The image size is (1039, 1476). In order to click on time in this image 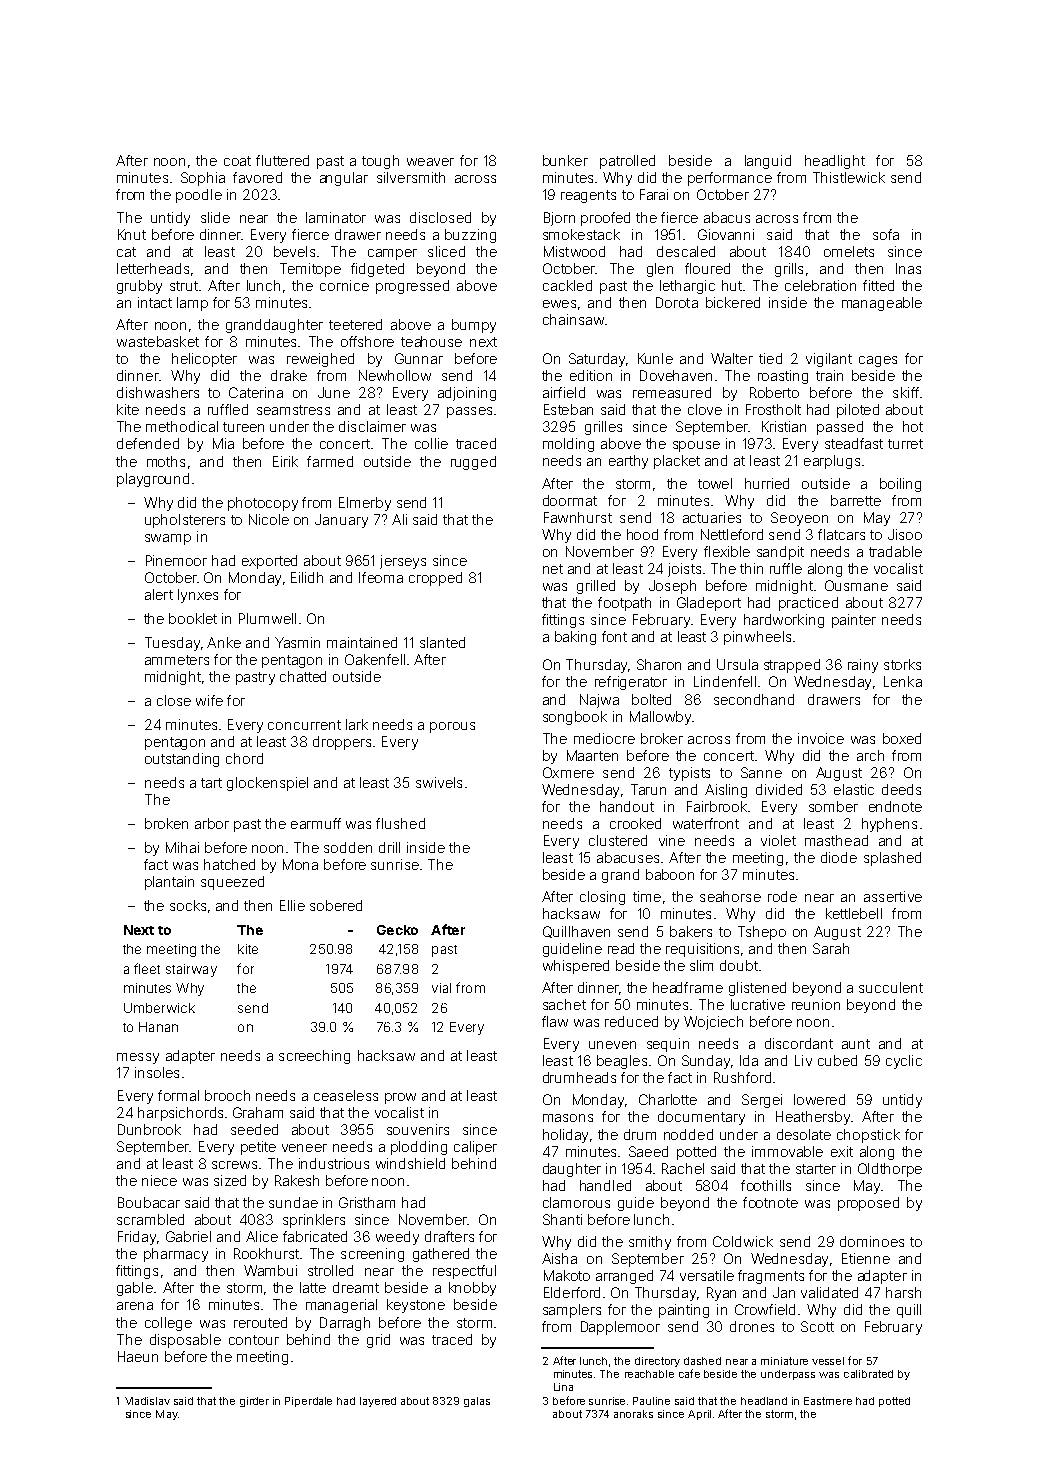, I will do `click(647, 896)`.
